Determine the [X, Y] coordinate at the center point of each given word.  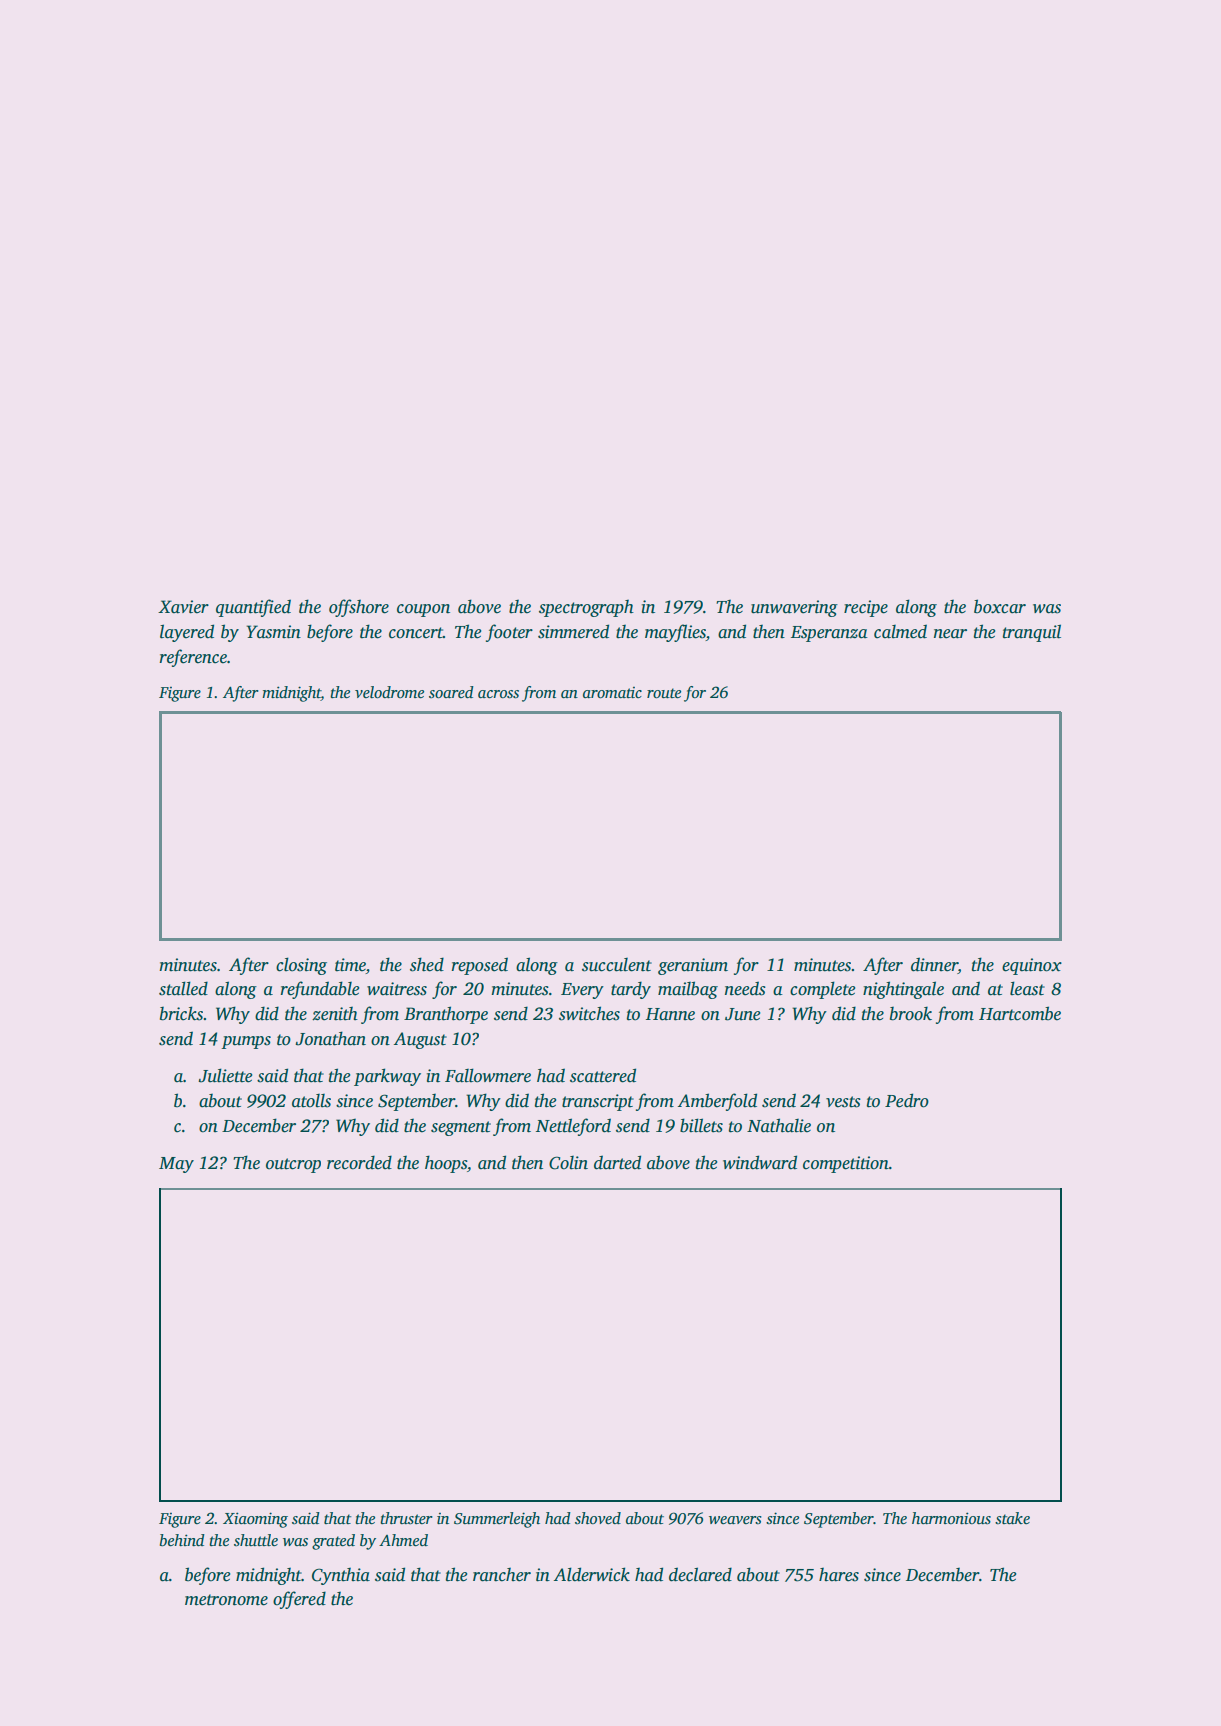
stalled [183, 988]
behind [182, 1540]
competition [846, 1164]
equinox [1032, 966]
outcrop [293, 1165]
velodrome [389, 692]
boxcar [1000, 606]
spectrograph [586, 608]
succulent [617, 965]
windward [760, 1162]
